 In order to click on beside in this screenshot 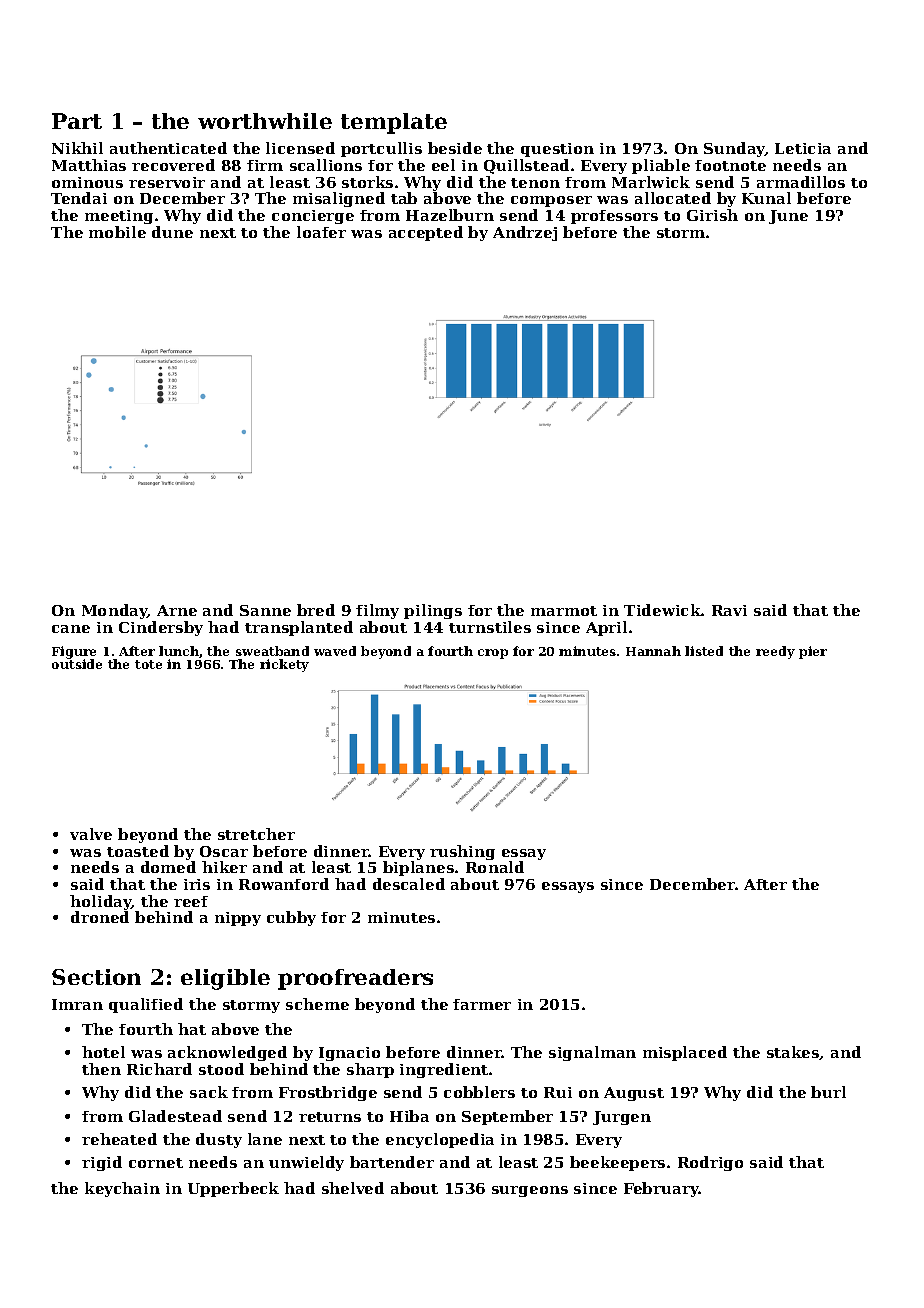, I will do `click(455, 148)`.
